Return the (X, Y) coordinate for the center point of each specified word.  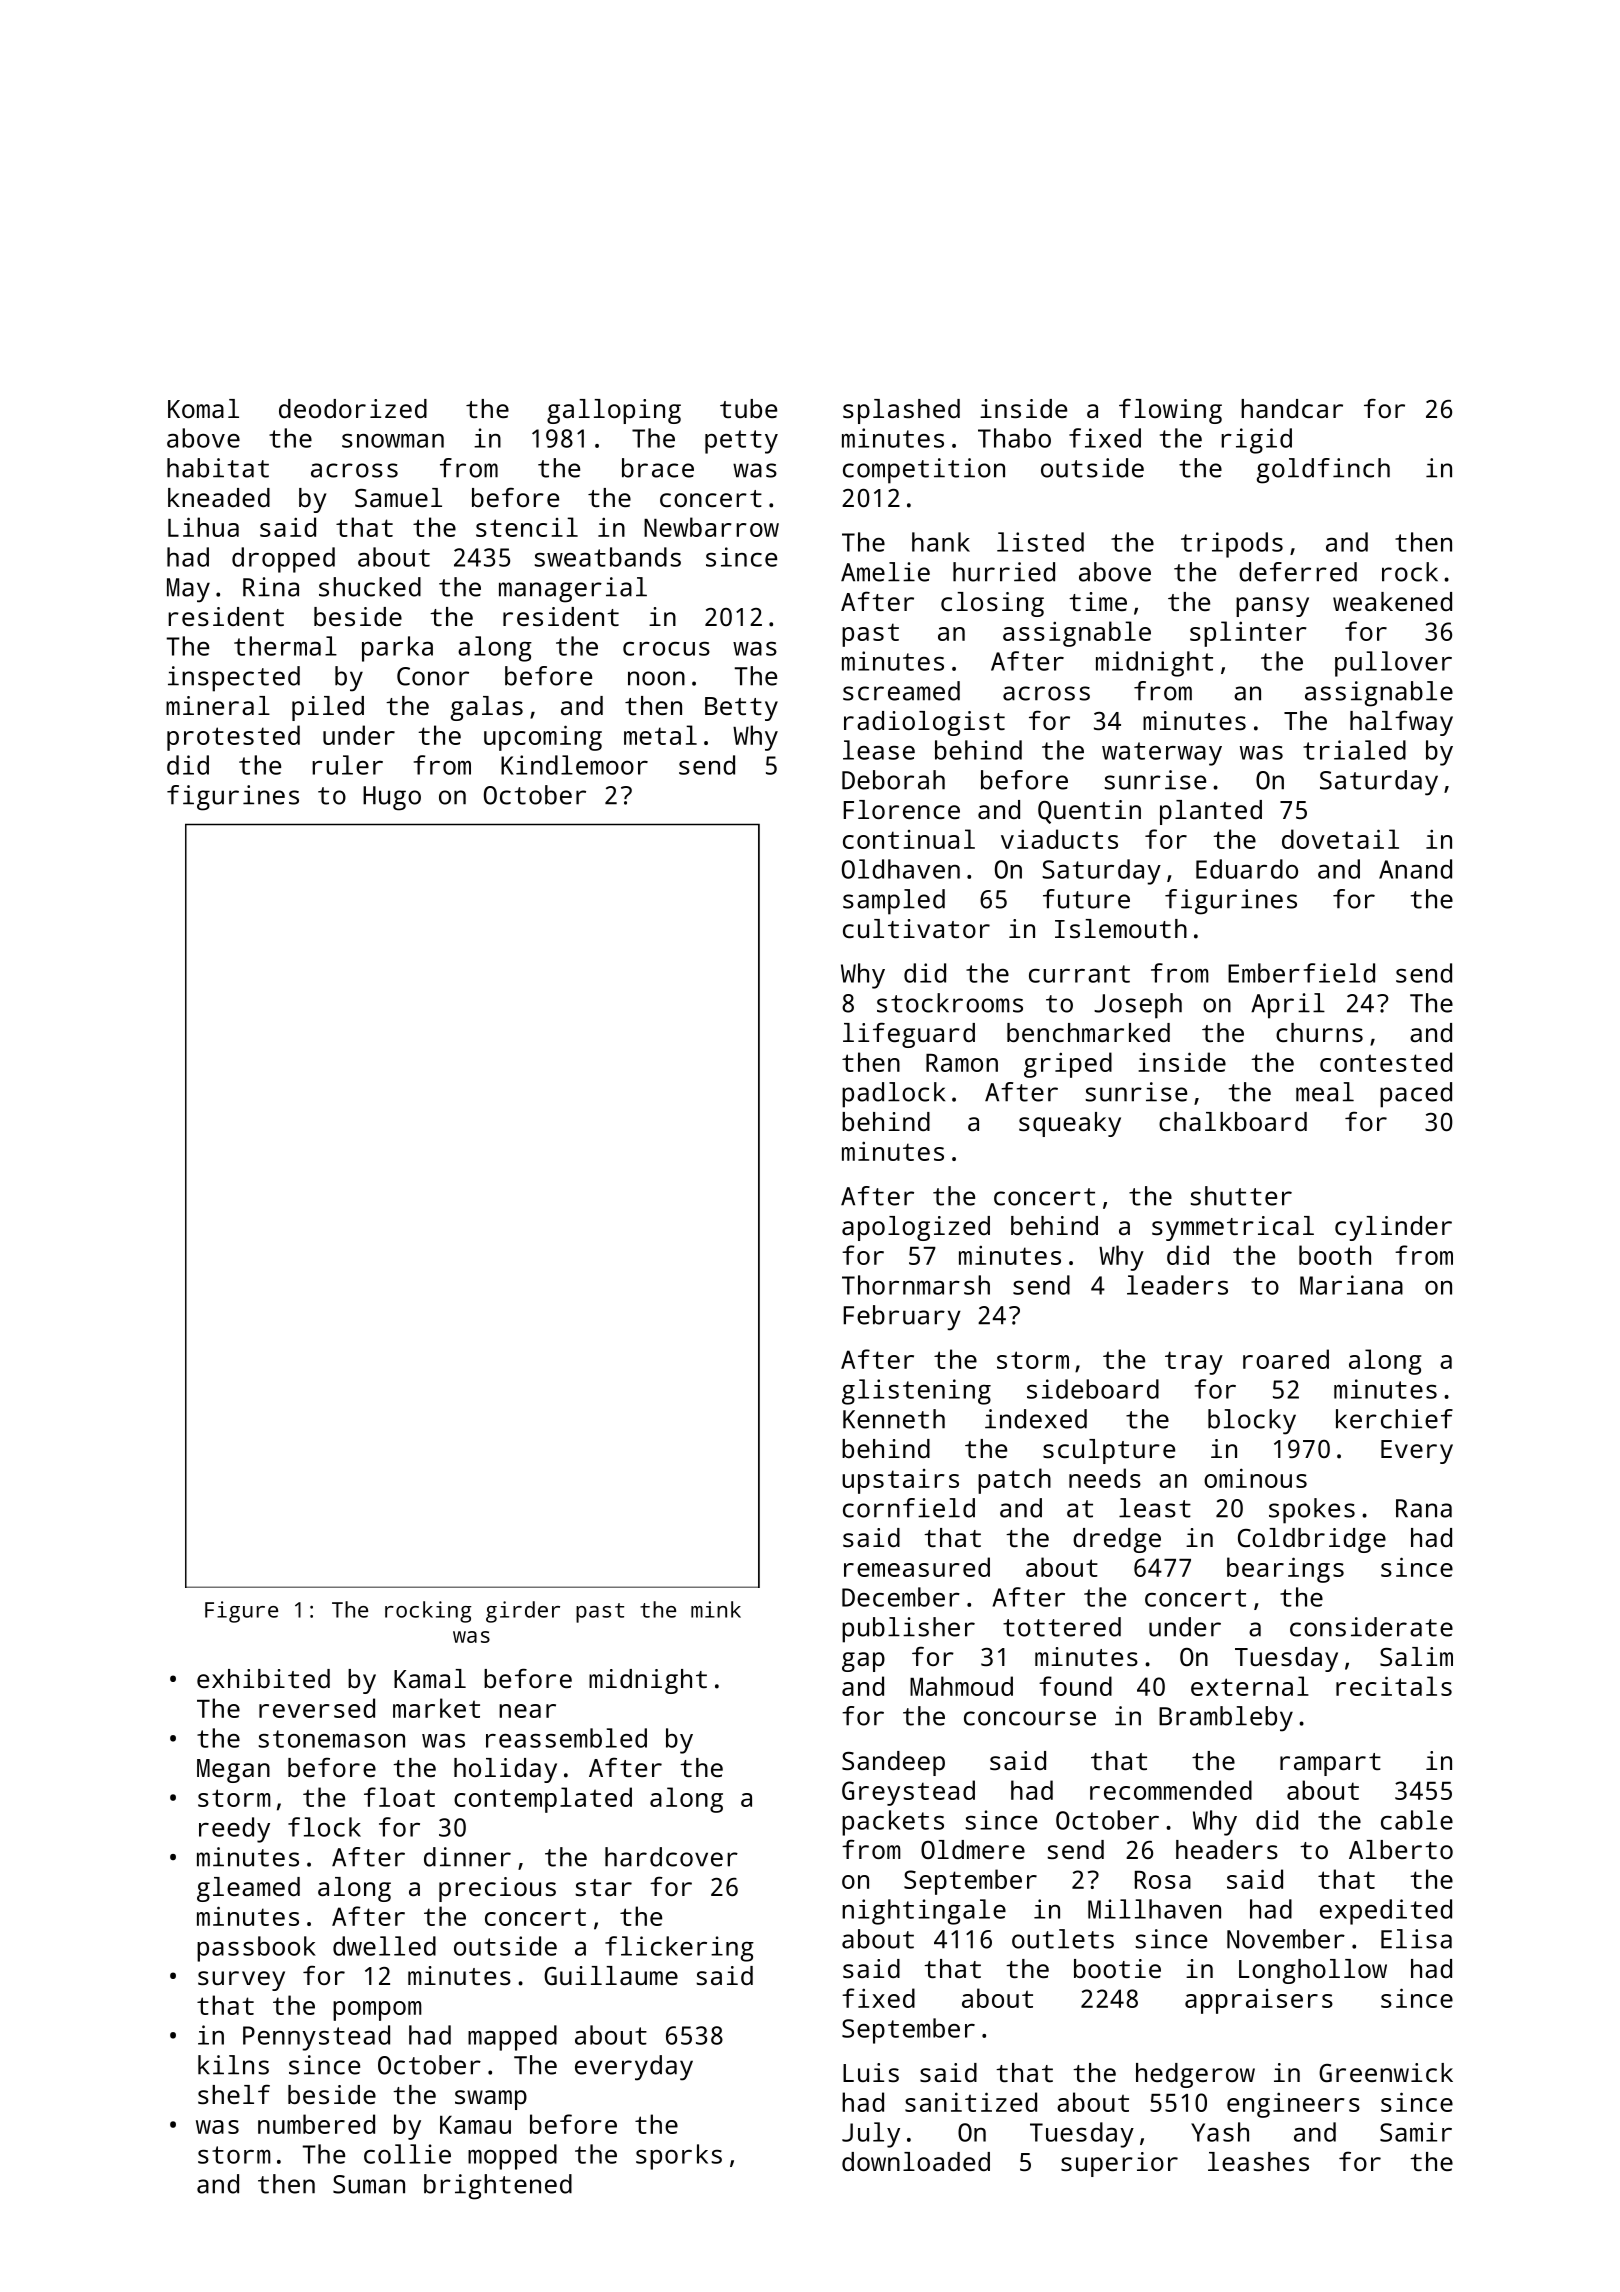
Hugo (392, 798)
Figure (241, 1612)
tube (748, 408)
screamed (901, 691)
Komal (203, 408)
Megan (233, 1771)
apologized (916, 1228)
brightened (498, 2187)
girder (523, 1612)
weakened (1392, 601)
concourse (1030, 1718)
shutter (1241, 1196)
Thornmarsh (916, 1285)
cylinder (1393, 1228)
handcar (1292, 408)
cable (1417, 1820)
